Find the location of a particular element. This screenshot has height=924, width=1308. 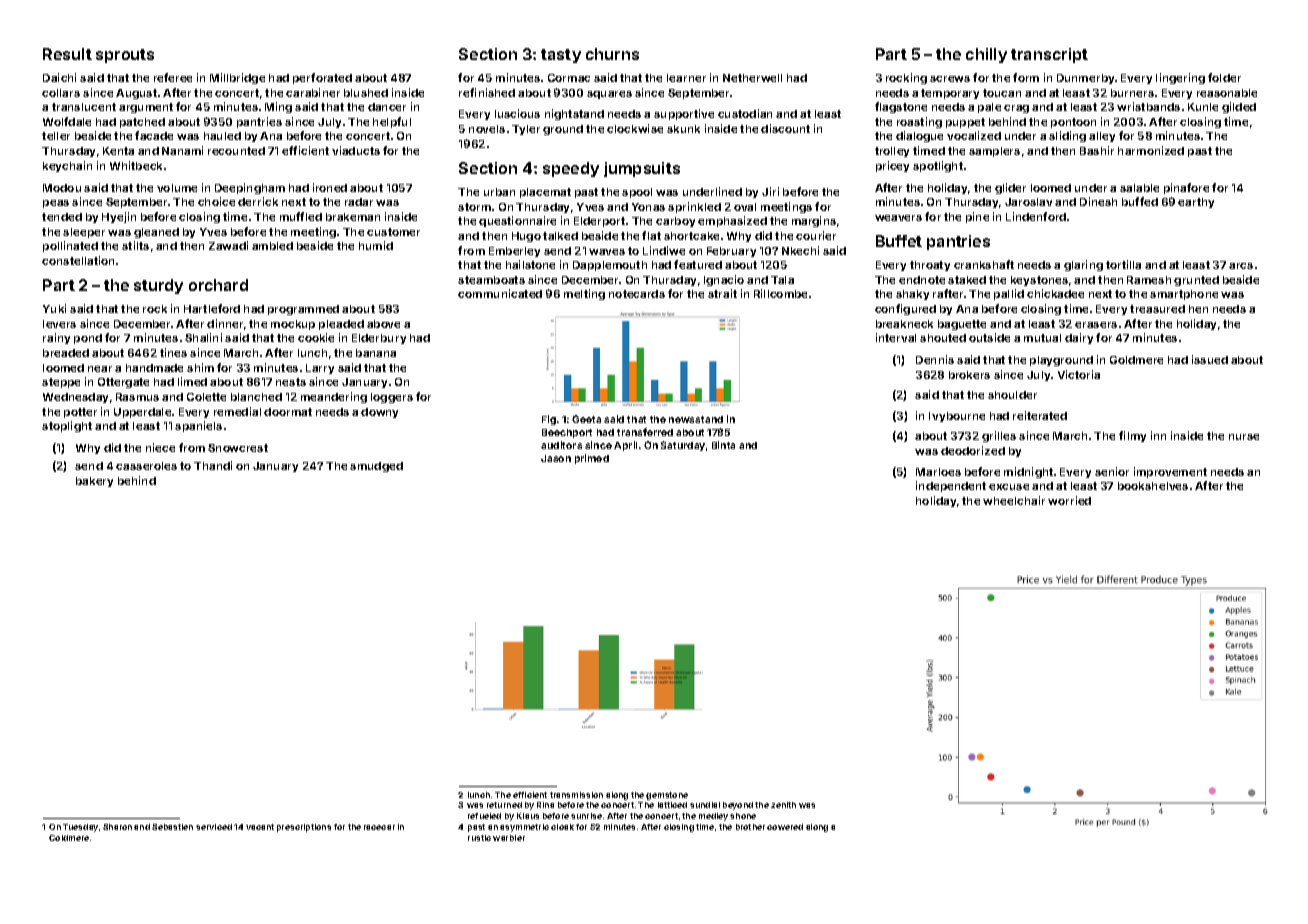

prescriptions is located at coordinates (304, 828).
